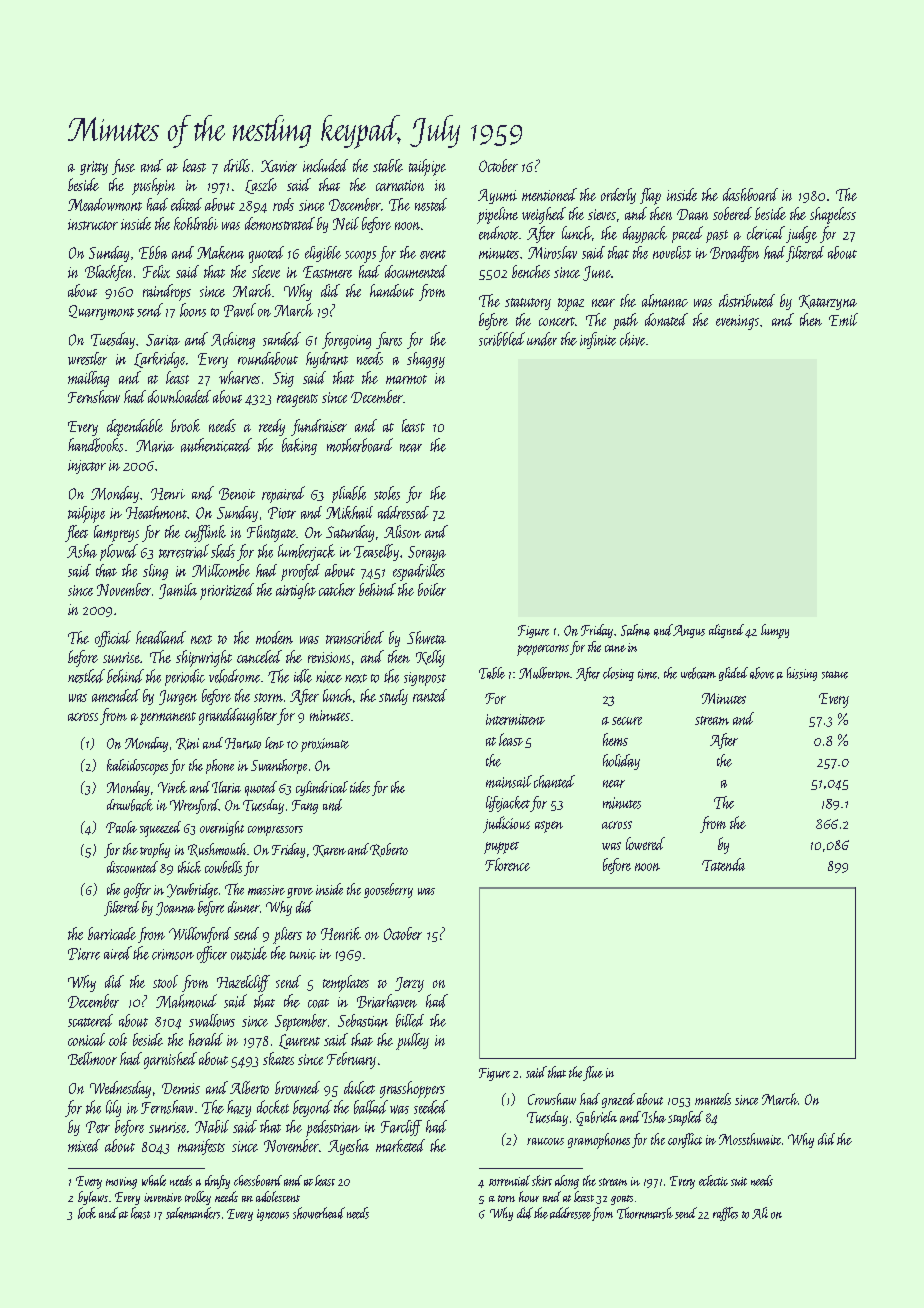  What do you see at coordinates (86, 676) in the screenshot?
I see `nestled` at bounding box center [86, 676].
